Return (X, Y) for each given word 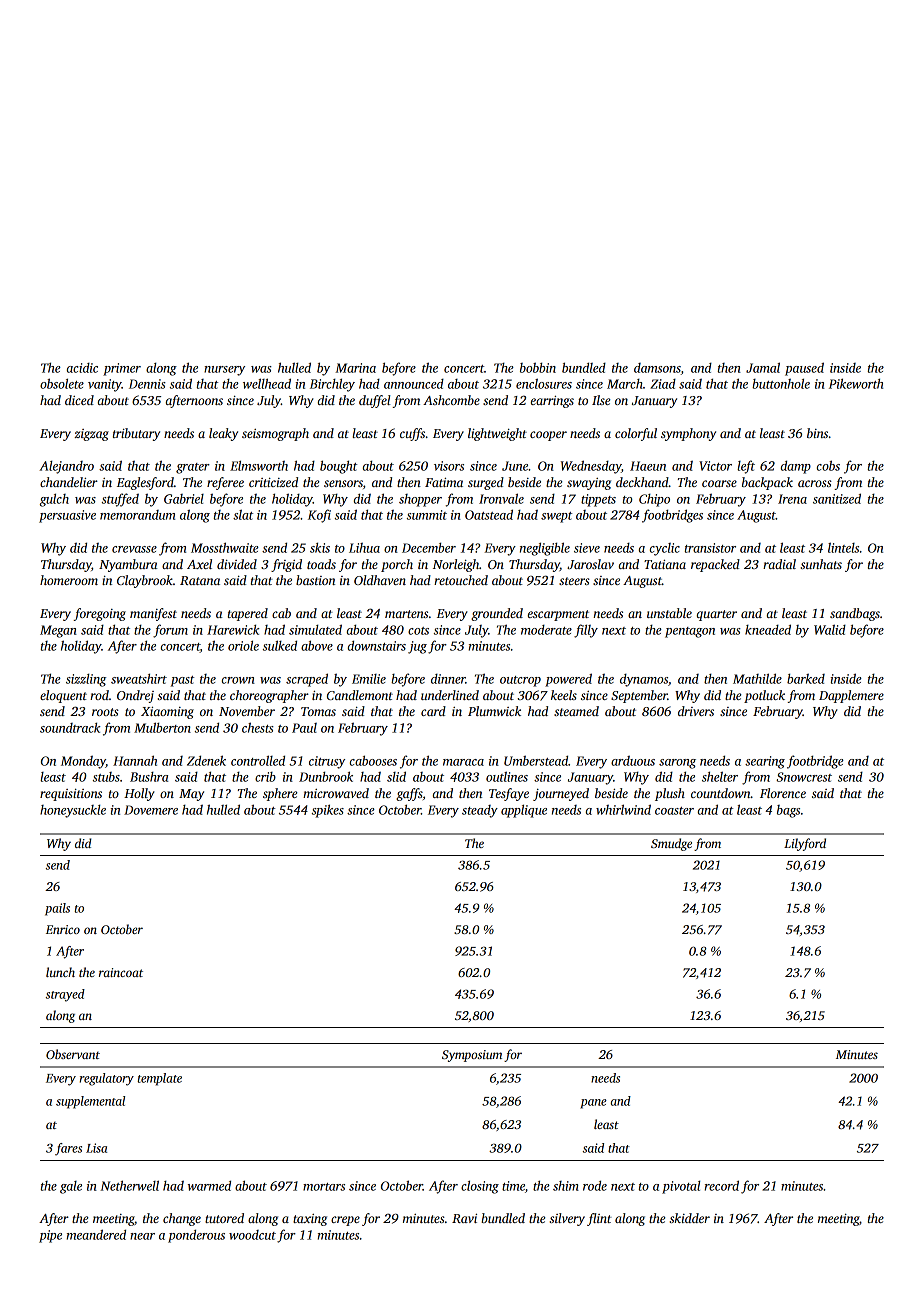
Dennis (147, 384)
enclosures (544, 383)
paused (804, 369)
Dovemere (151, 810)
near (142, 1236)
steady (480, 811)
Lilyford (805, 844)
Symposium (472, 1056)
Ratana (200, 580)
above (317, 645)
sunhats (821, 564)
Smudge (671, 844)
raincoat (121, 972)
